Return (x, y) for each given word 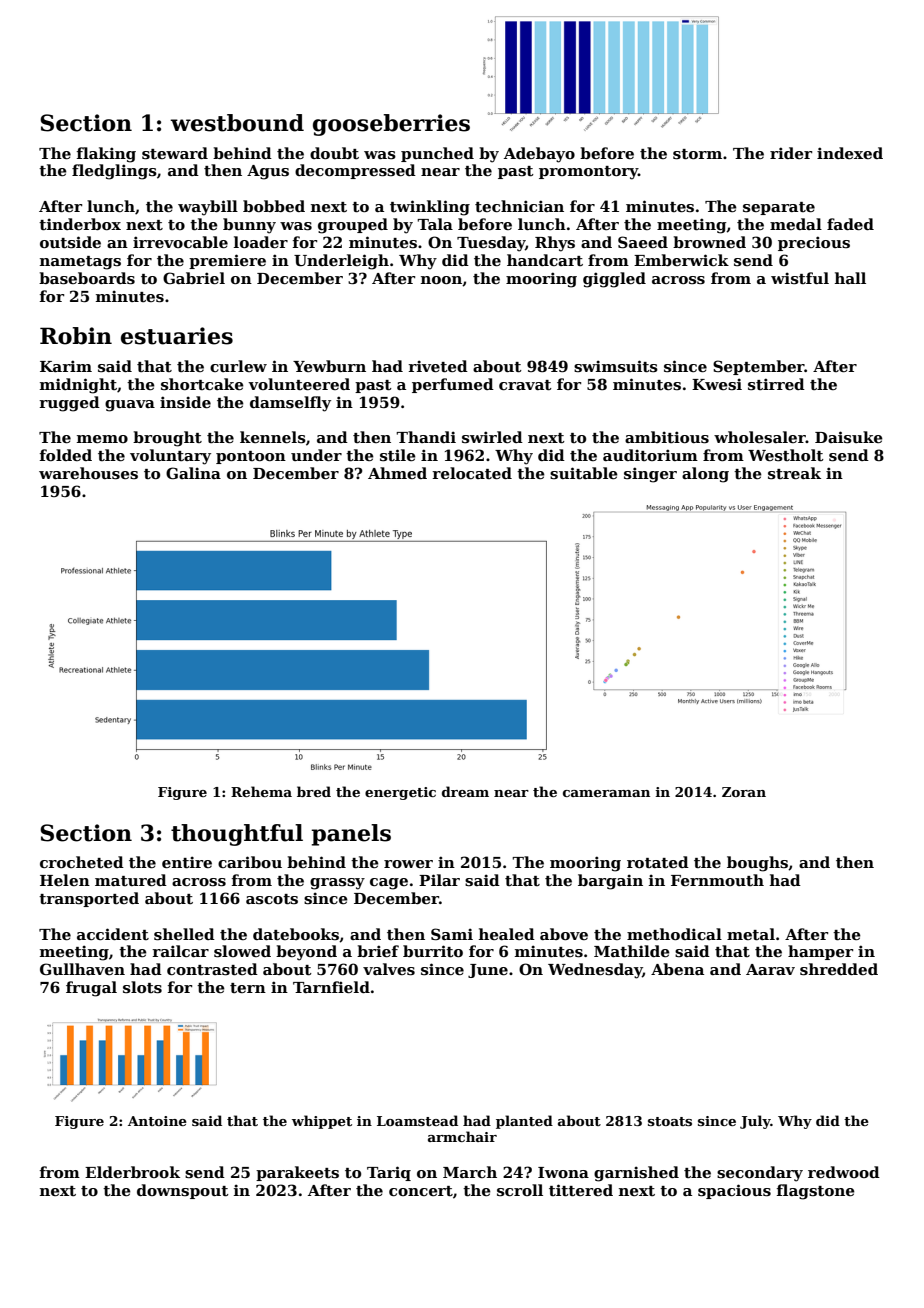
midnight (78, 386)
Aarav (770, 969)
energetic (400, 793)
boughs (757, 864)
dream (465, 791)
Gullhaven (82, 969)
